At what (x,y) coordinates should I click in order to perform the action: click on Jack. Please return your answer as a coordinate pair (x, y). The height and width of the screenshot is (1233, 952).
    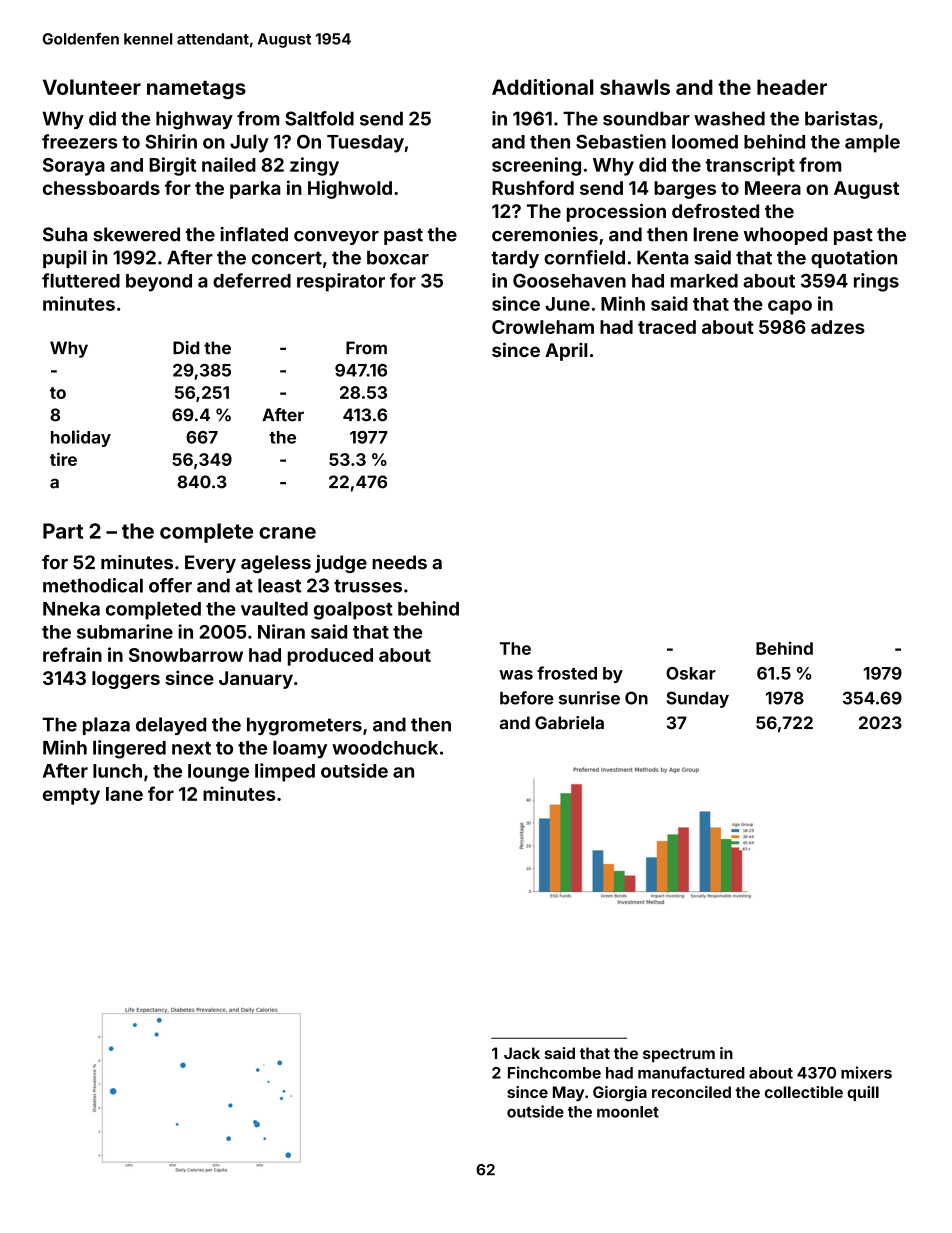
    Looking at the image, I should click on (522, 1053).
